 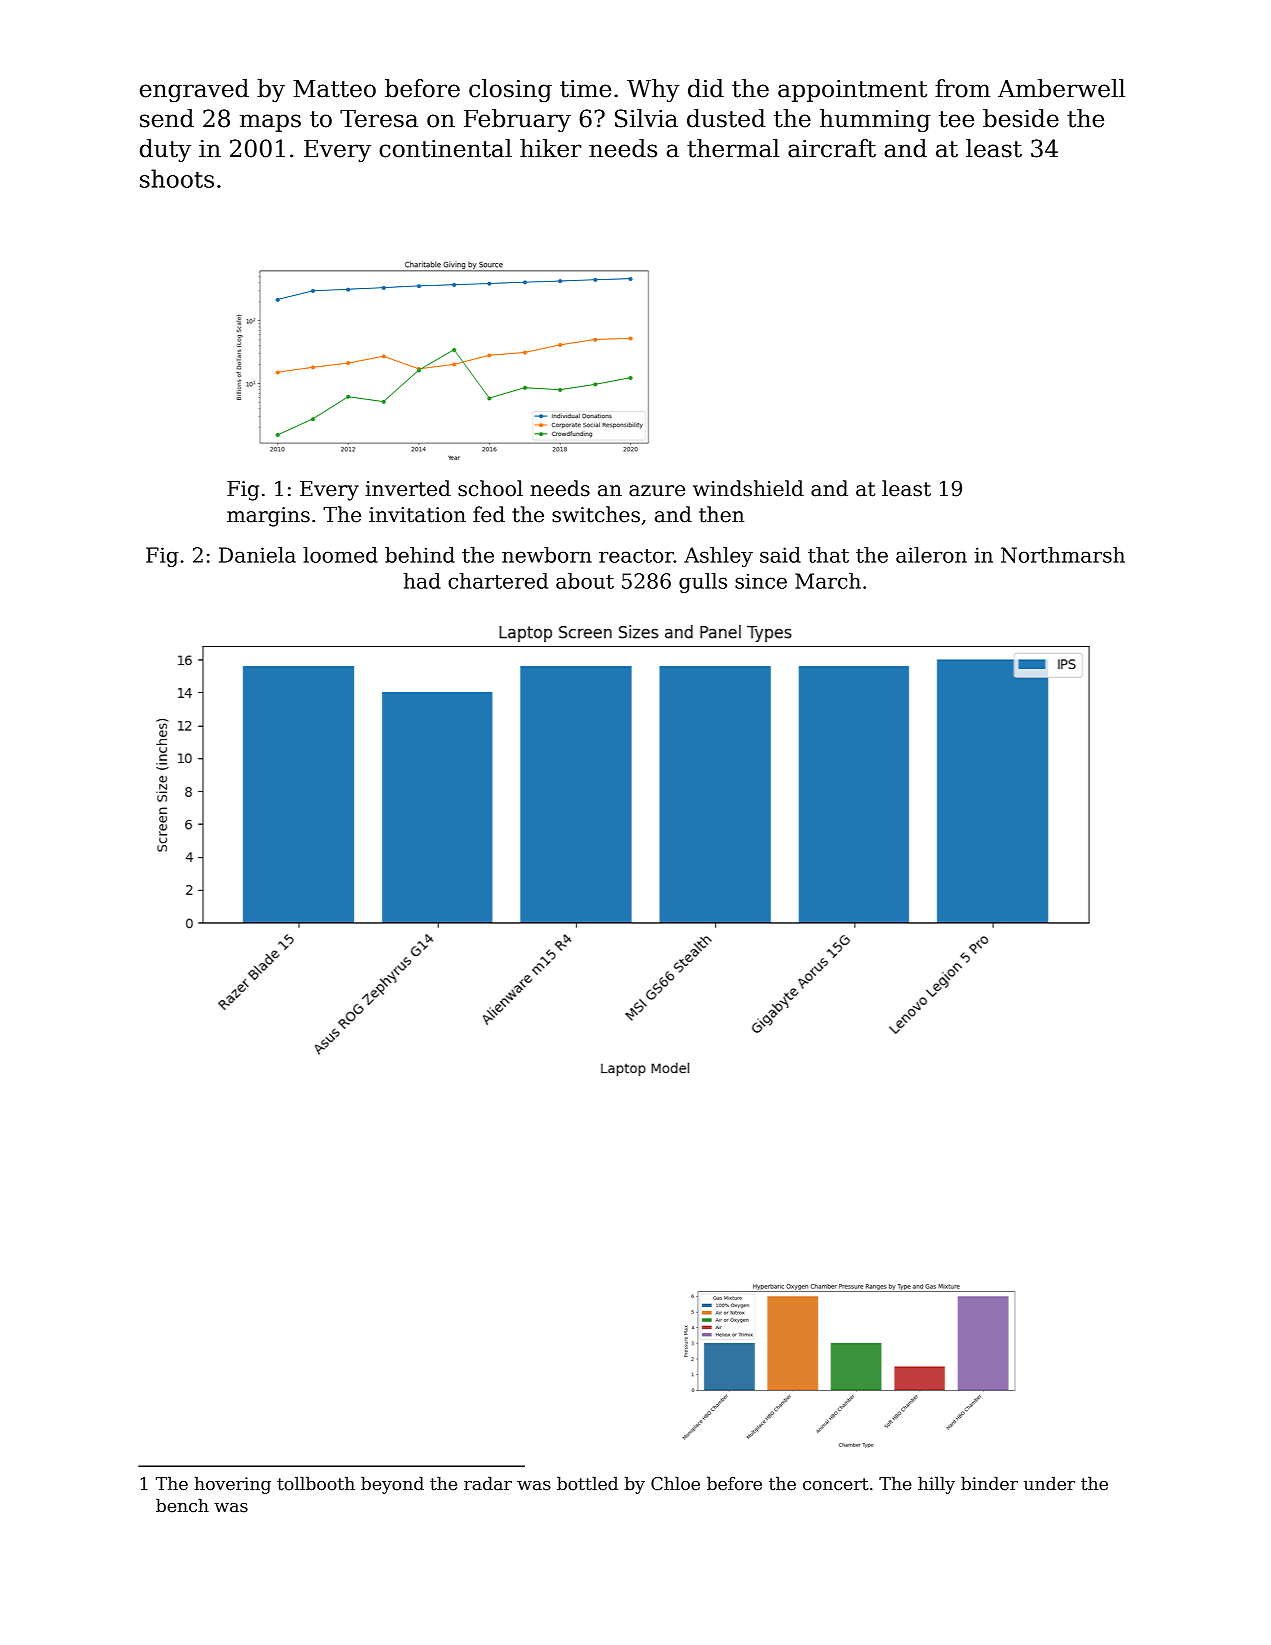 What do you see at coordinates (761, 581) in the screenshot?
I see `since` at bounding box center [761, 581].
